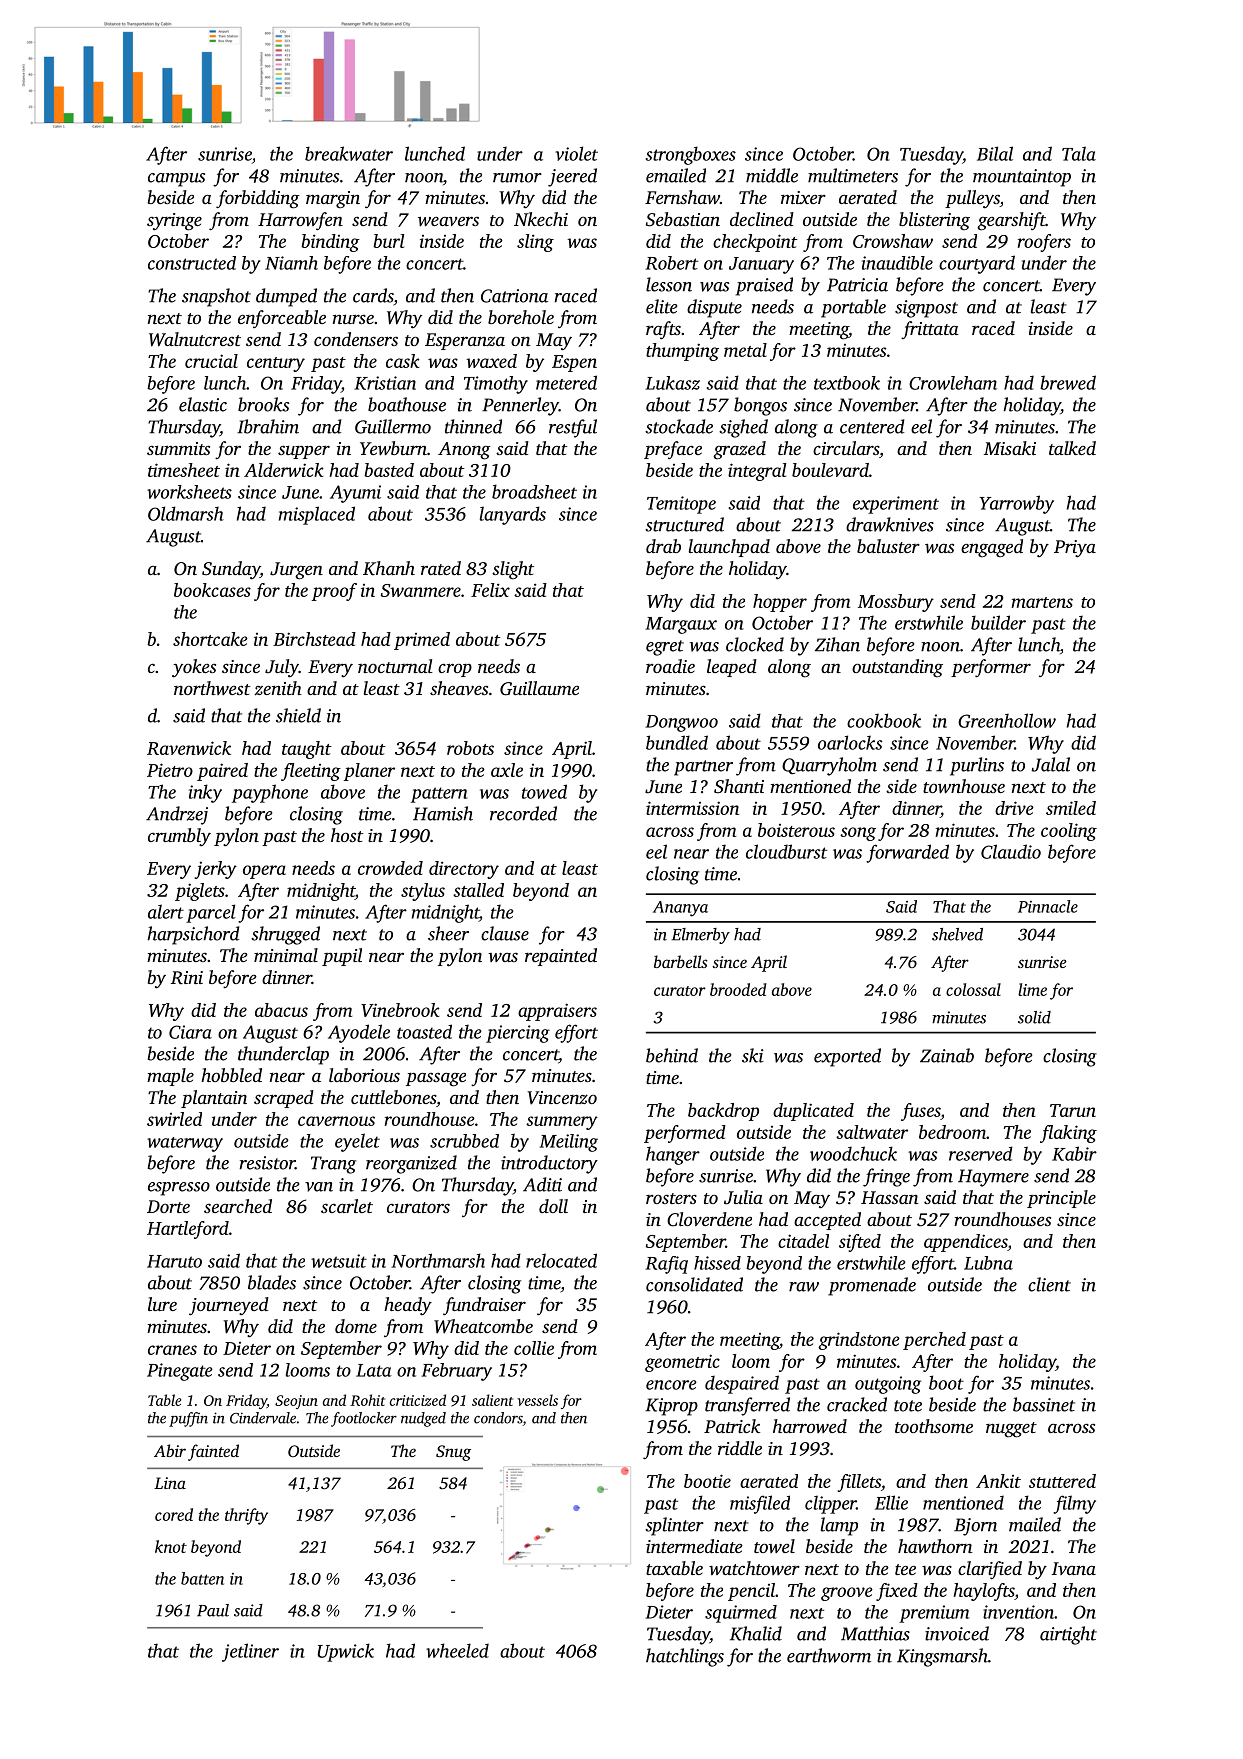  What do you see at coordinates (216, 870) in the screenshot?
I see `jerky` at bounding box center [216, 870].
